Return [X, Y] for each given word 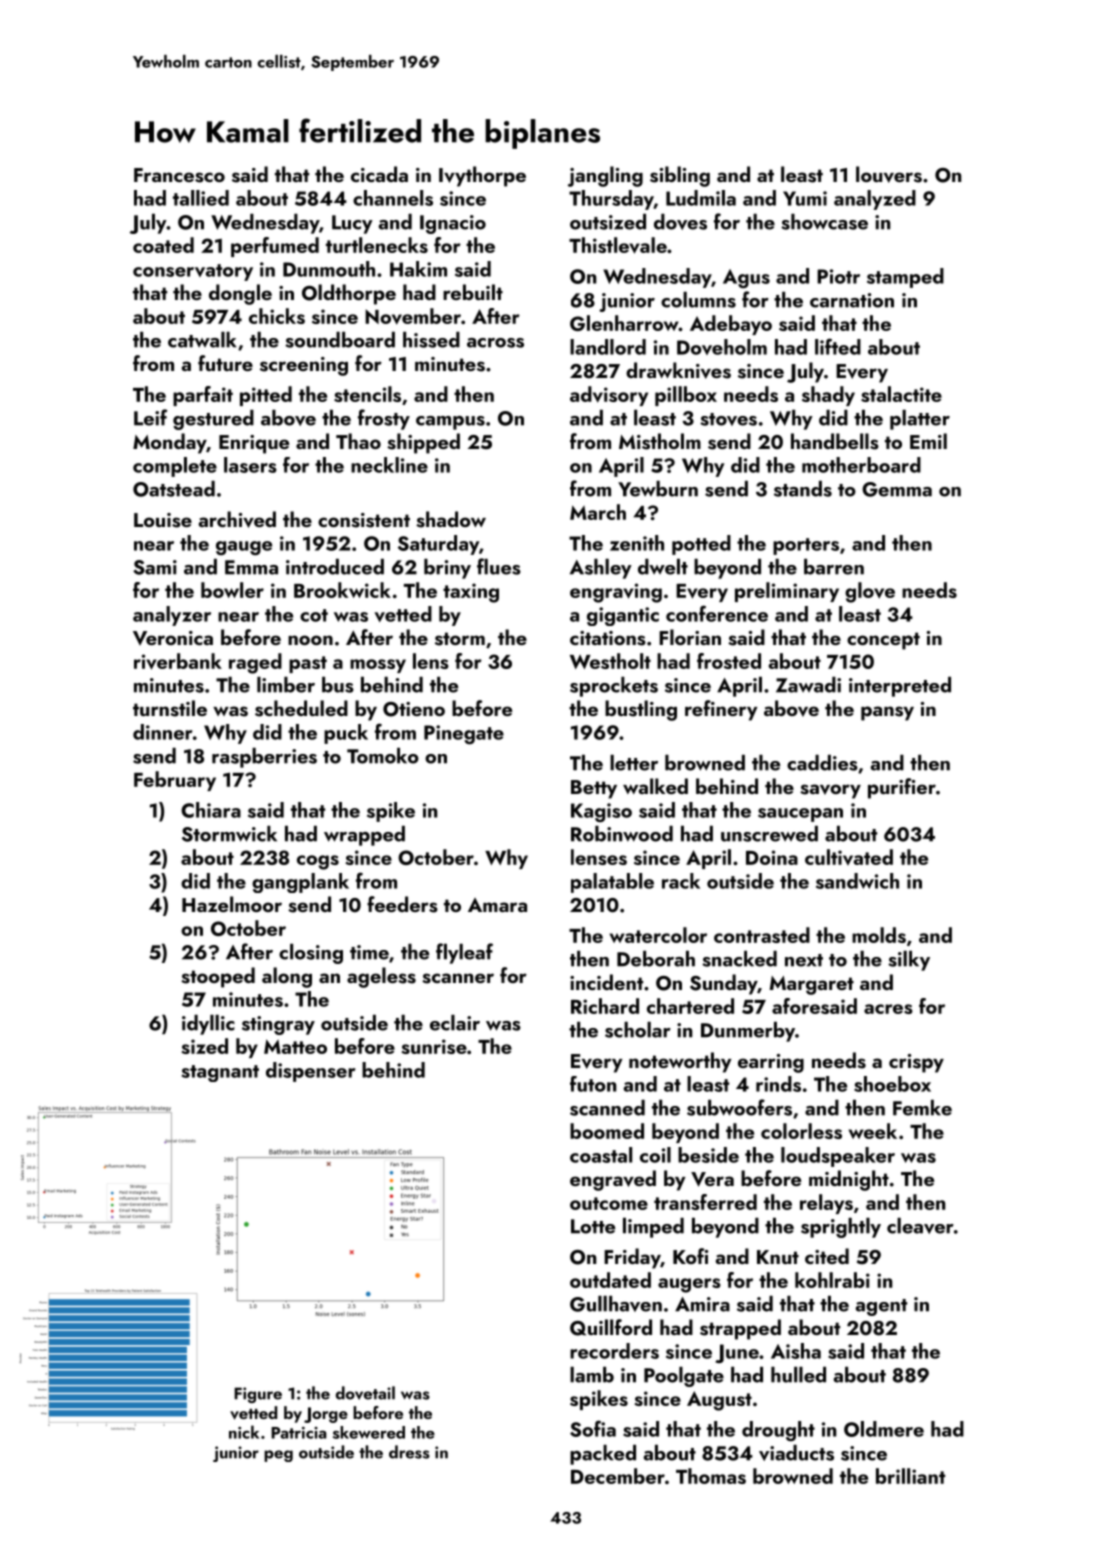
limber [286, 685]
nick [244, 1432]
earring [771, 1063]
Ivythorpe [482, 176]
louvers [889, 174]
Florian [690, 637]
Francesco [179, 175]
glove [870, 592]
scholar [638, 1030]
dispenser [311, 1072]
